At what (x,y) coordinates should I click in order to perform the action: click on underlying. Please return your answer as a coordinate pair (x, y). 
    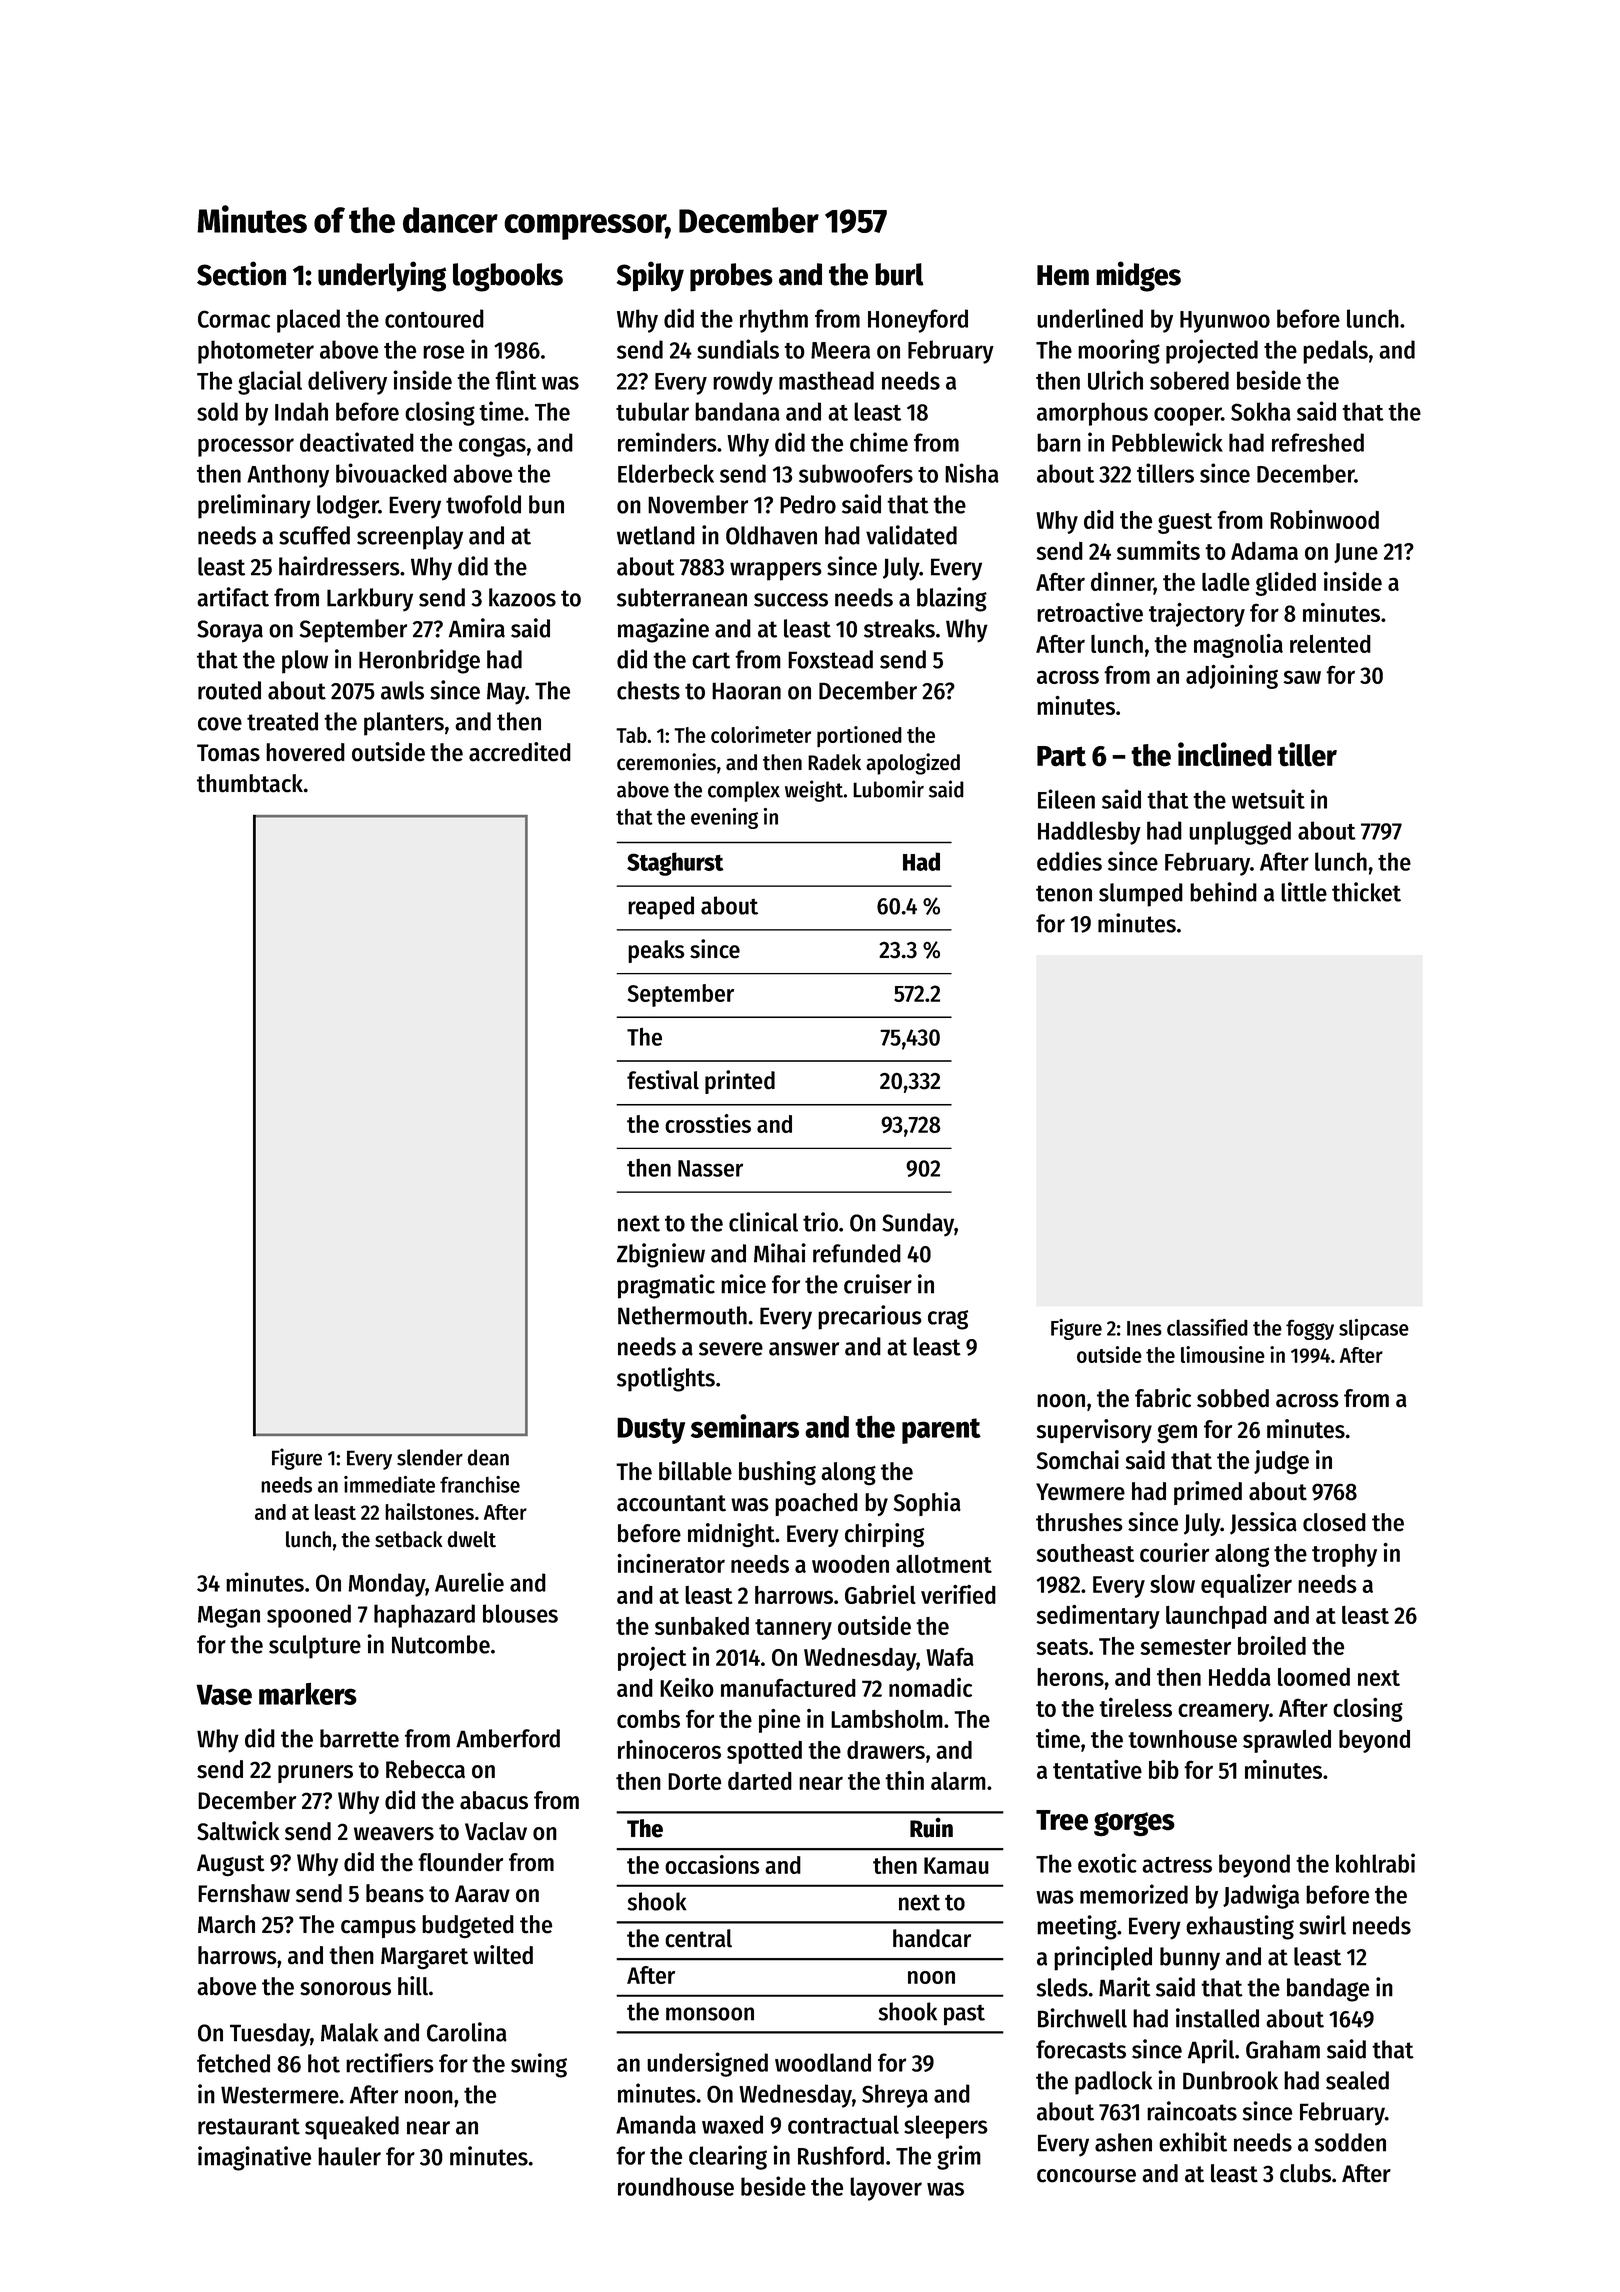
    Looking at the image, I should click on (382, 276).
